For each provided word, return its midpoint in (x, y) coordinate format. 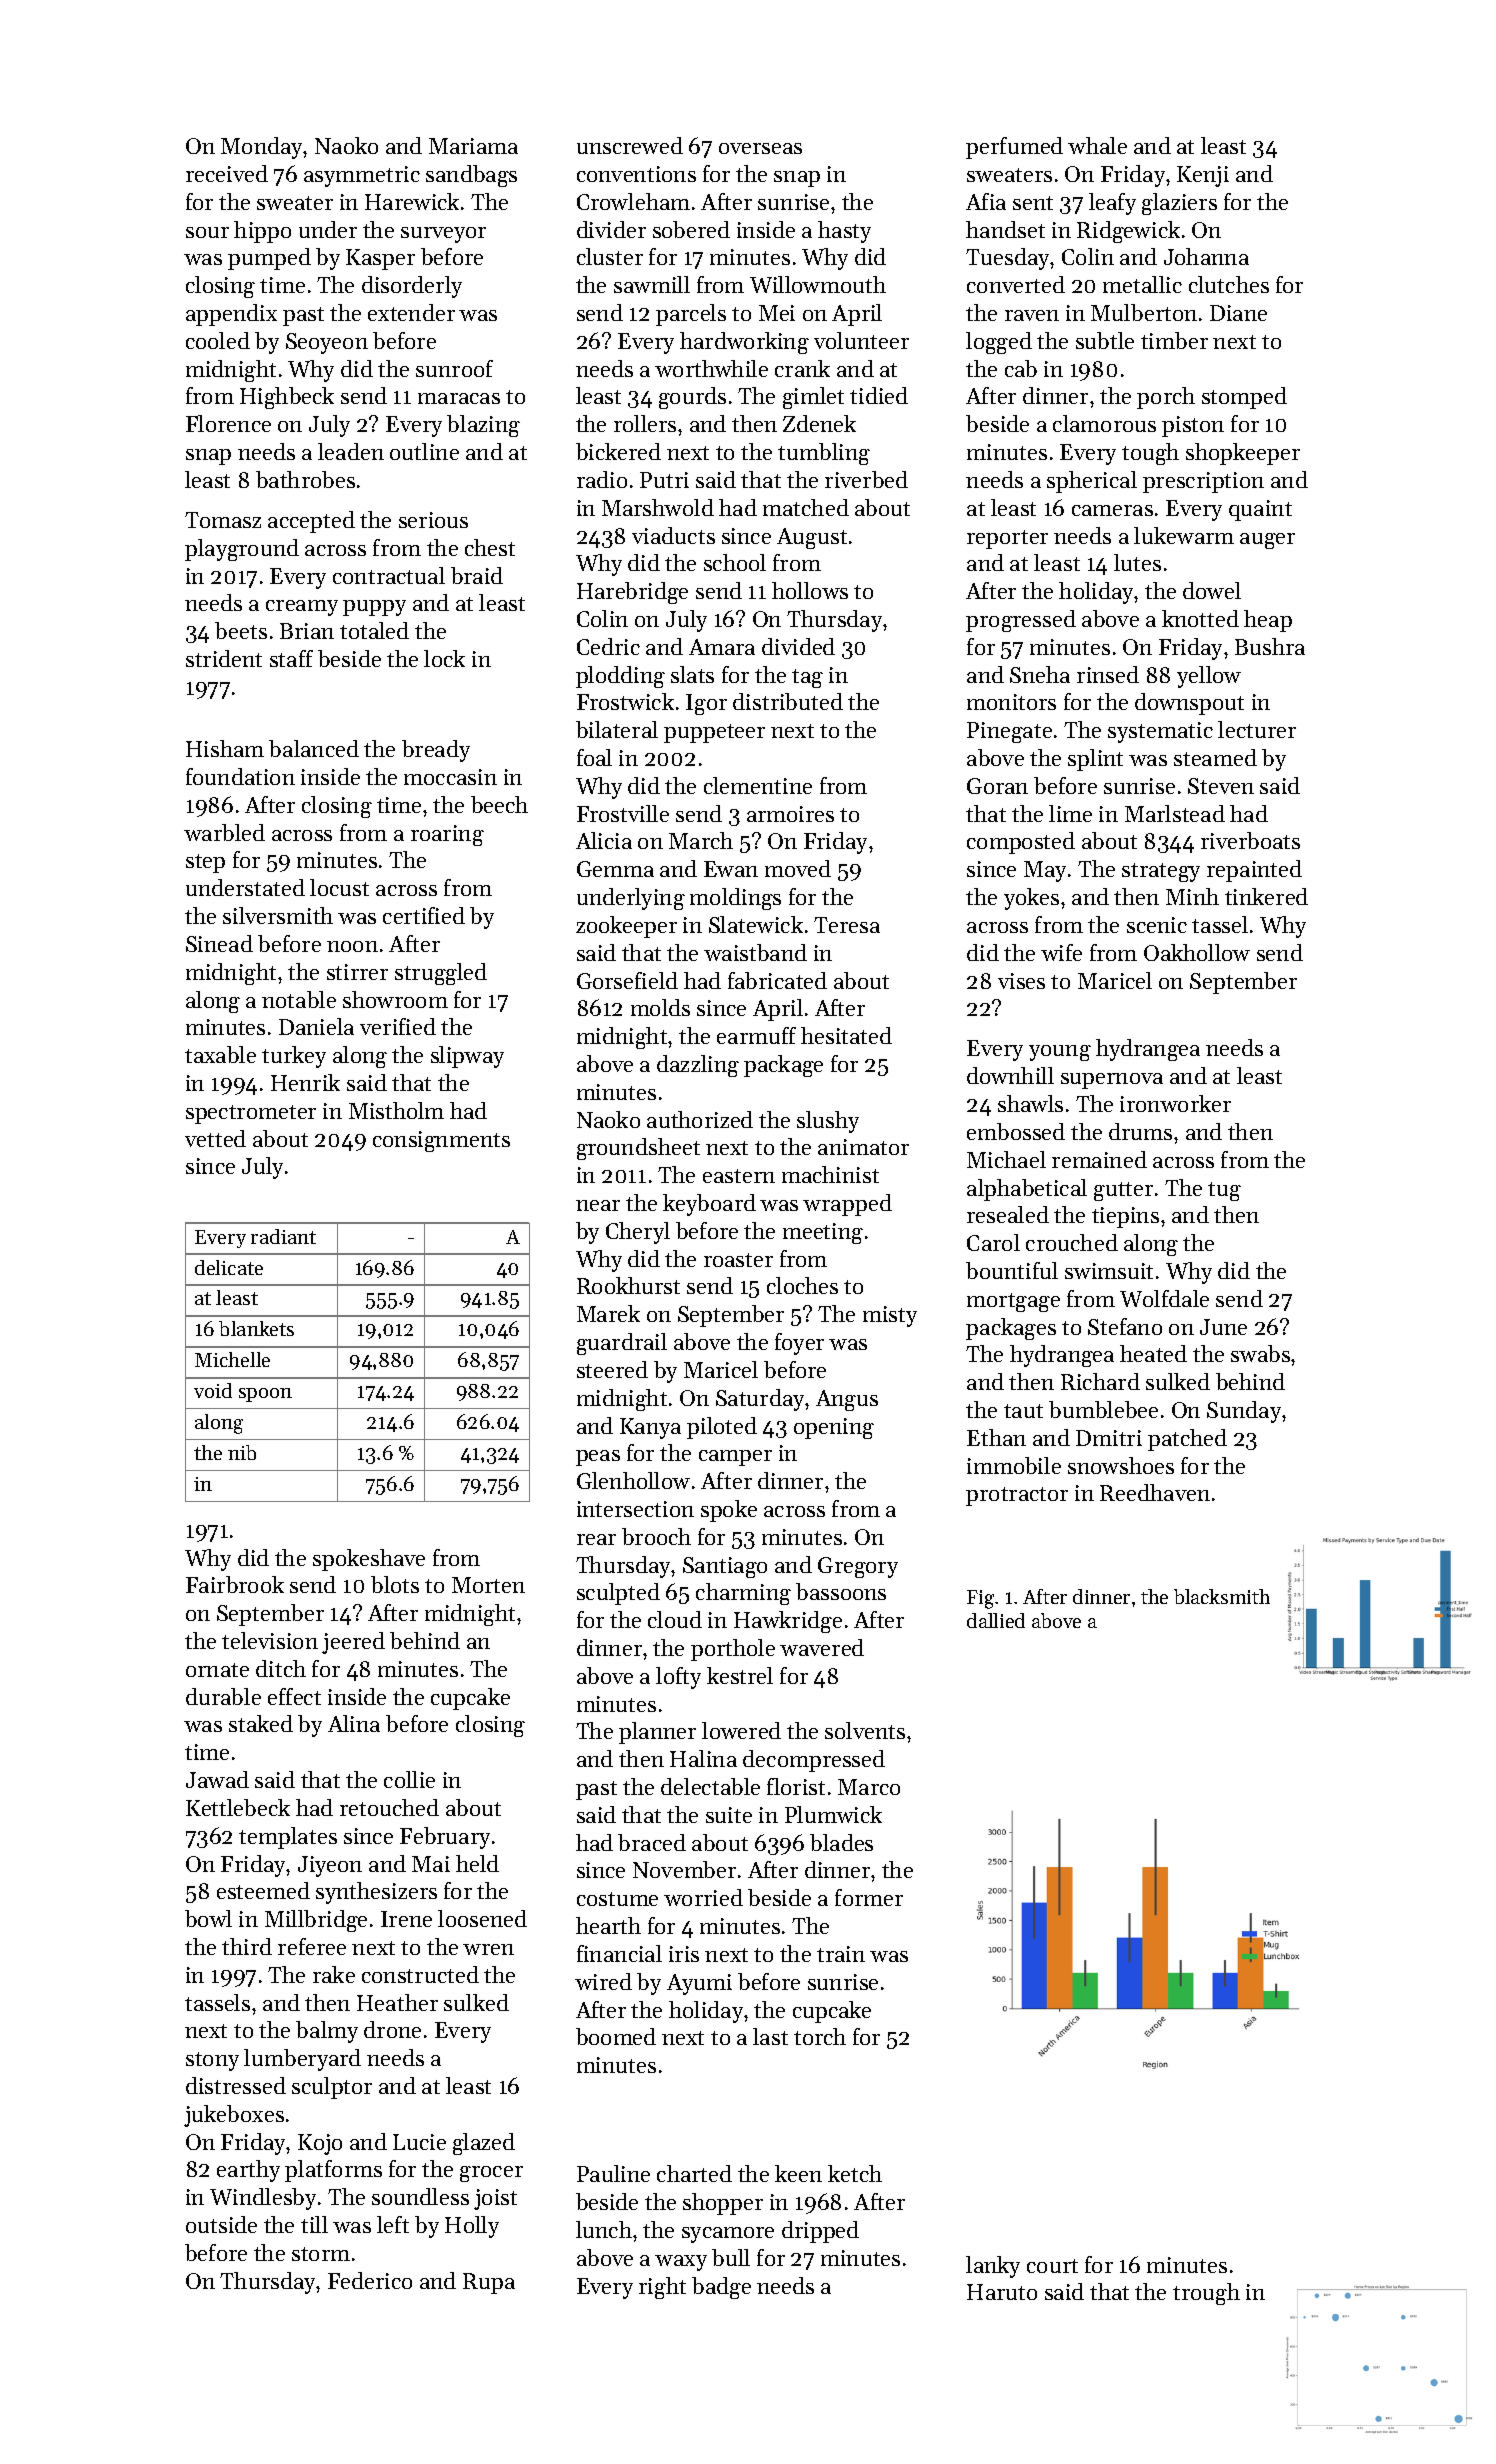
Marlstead (1175, 813)
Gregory (858, 1567)
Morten (488, 1585)
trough (1206, 2294)
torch (820, 2036)
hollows (810, 590)
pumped (269, 259)
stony (212, 2061)
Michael (1006, 1159)
